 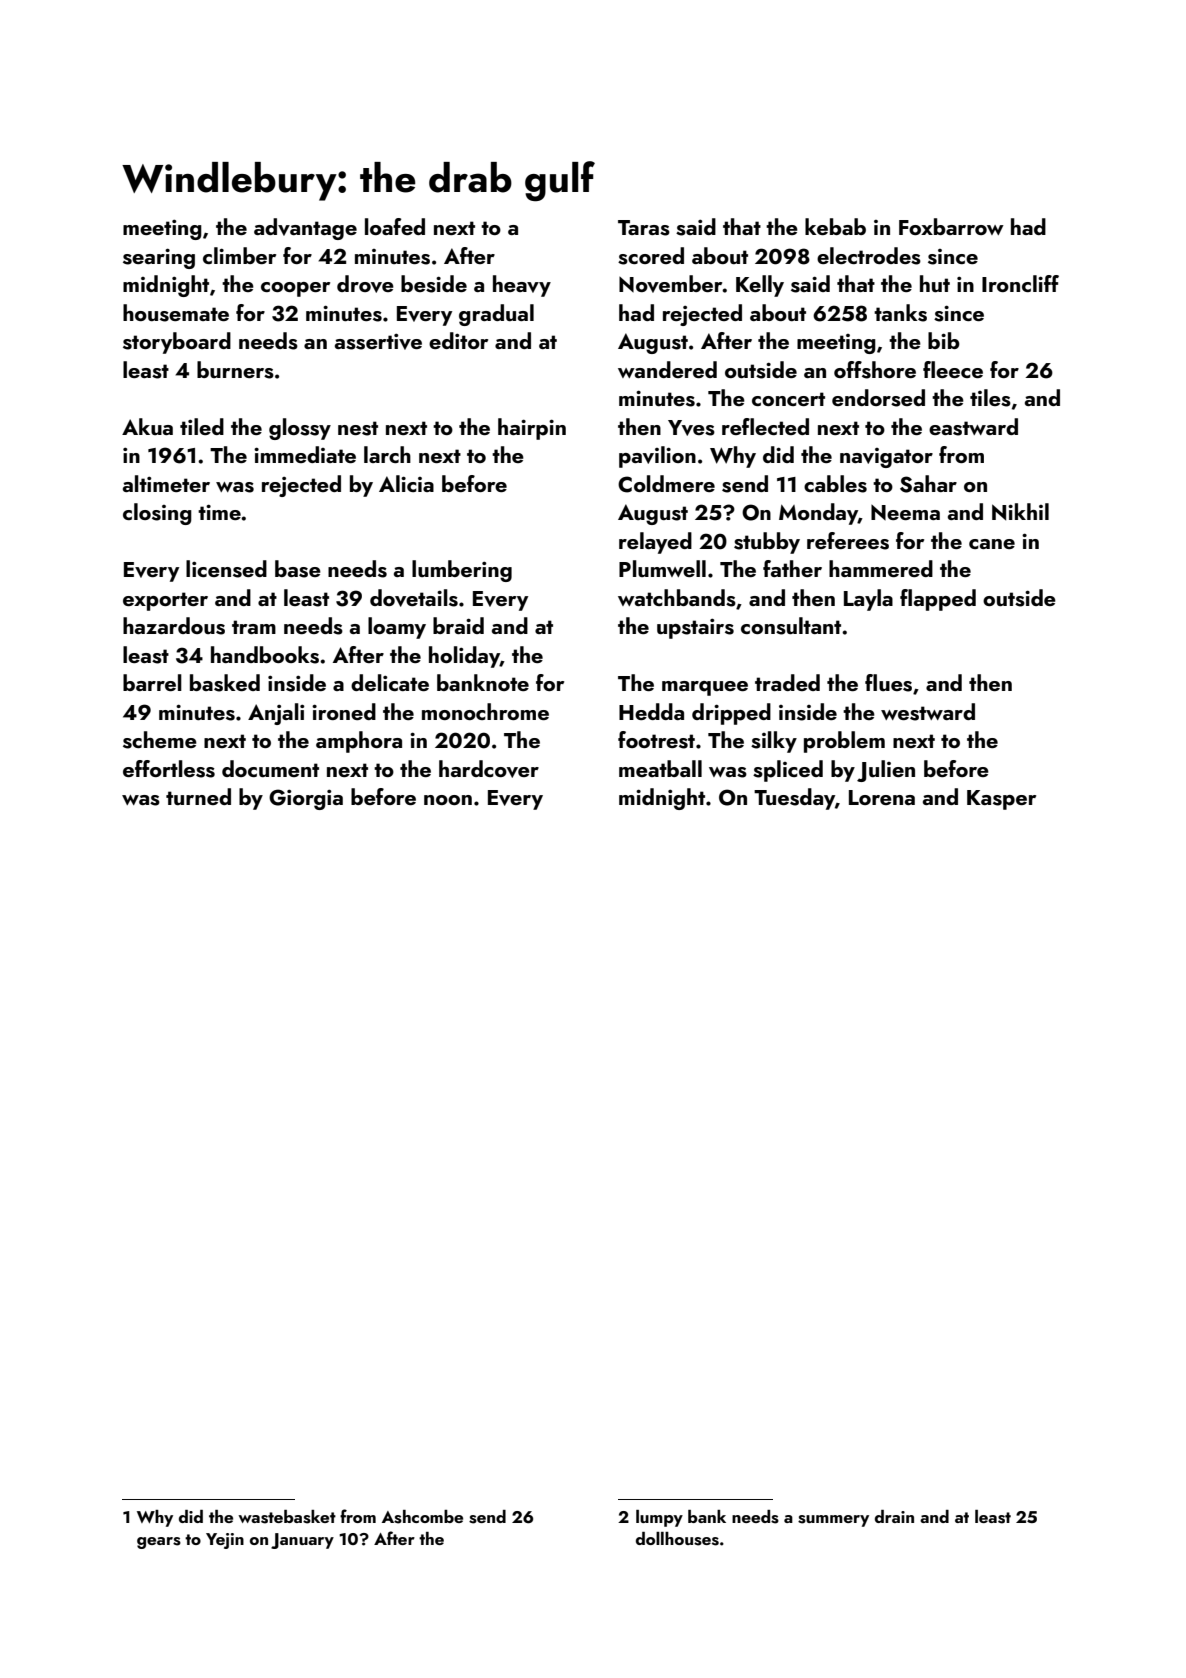 What do you see at coordinates (306, 799) in the page?
I see `Giorgia` at bounding box center [306, 799].
